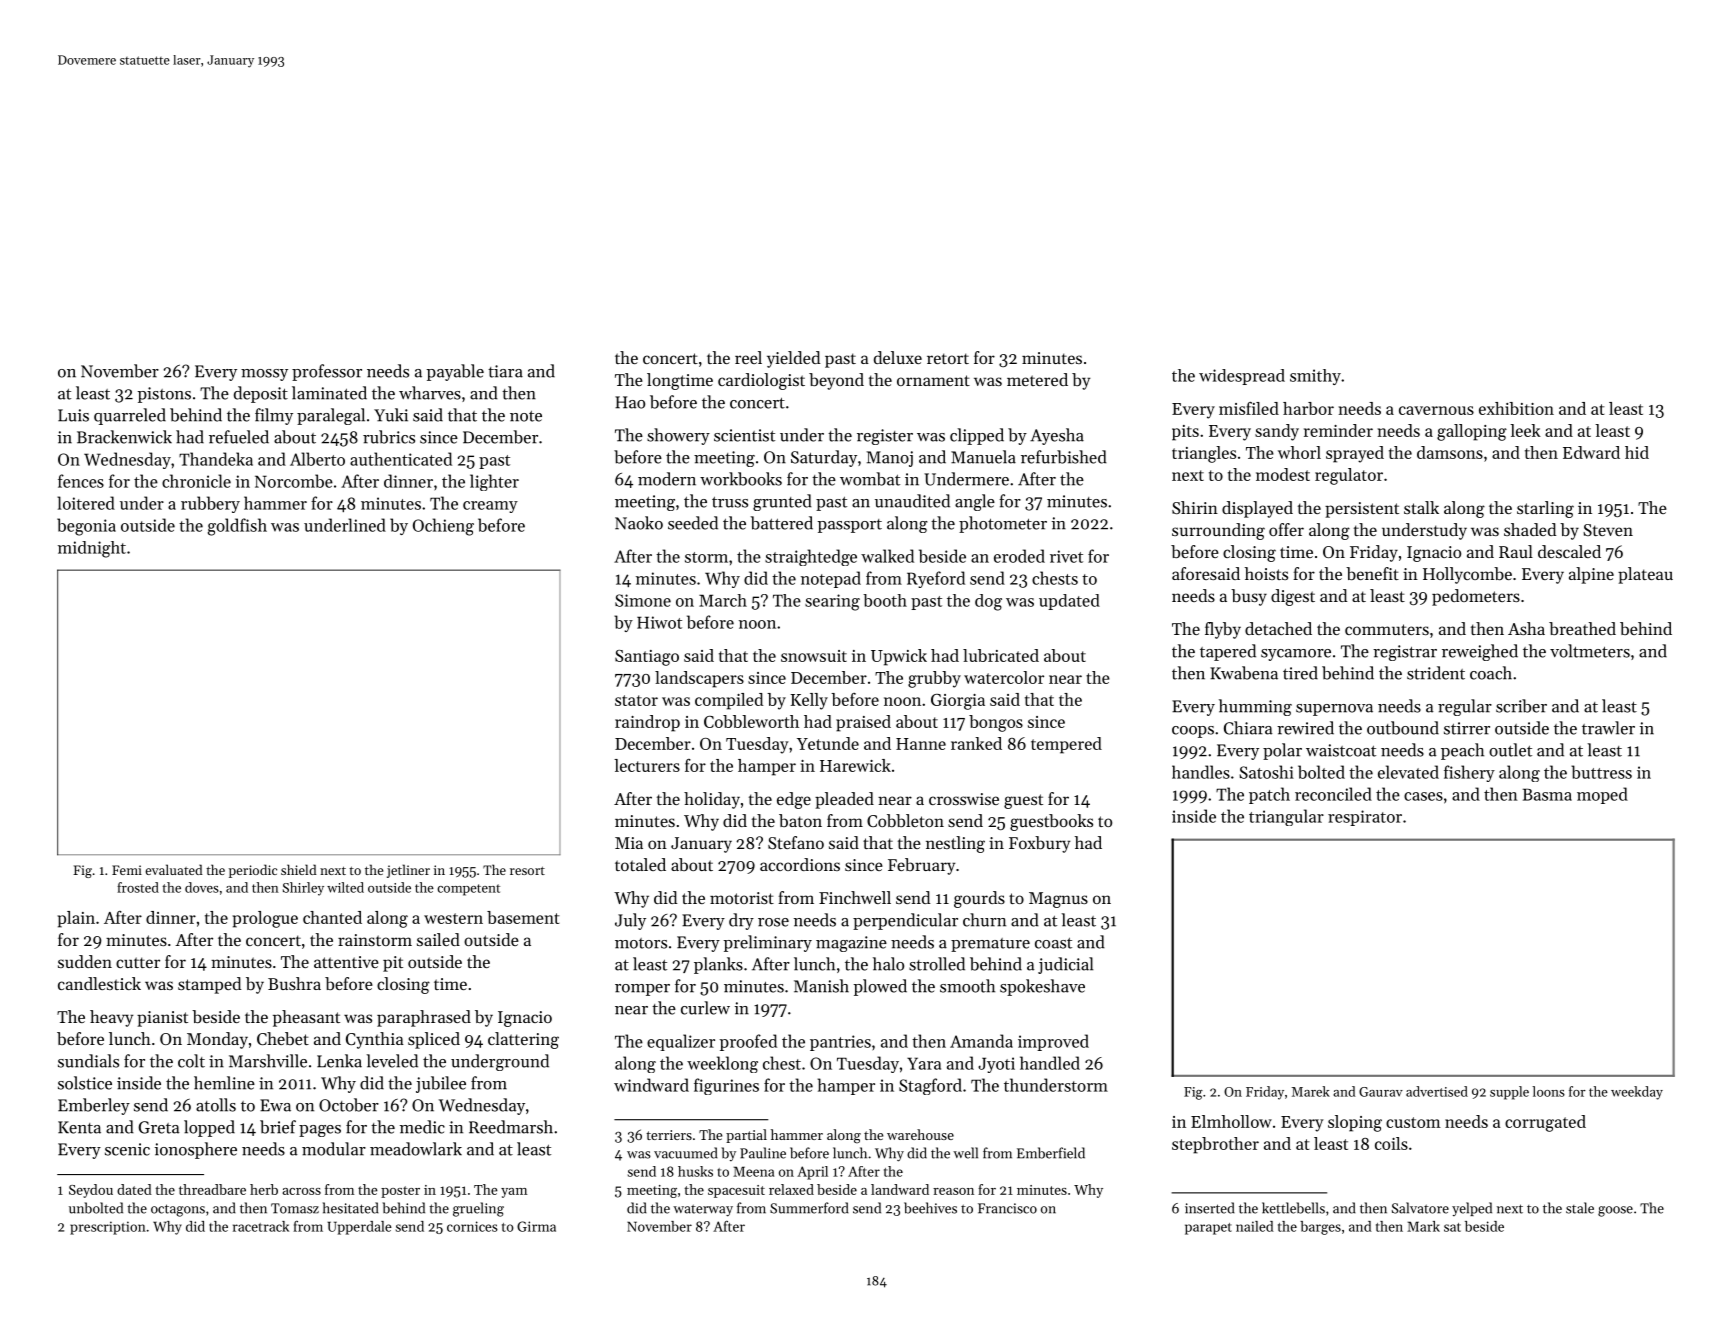  I want to click on Asha, so click(1526, 628).
